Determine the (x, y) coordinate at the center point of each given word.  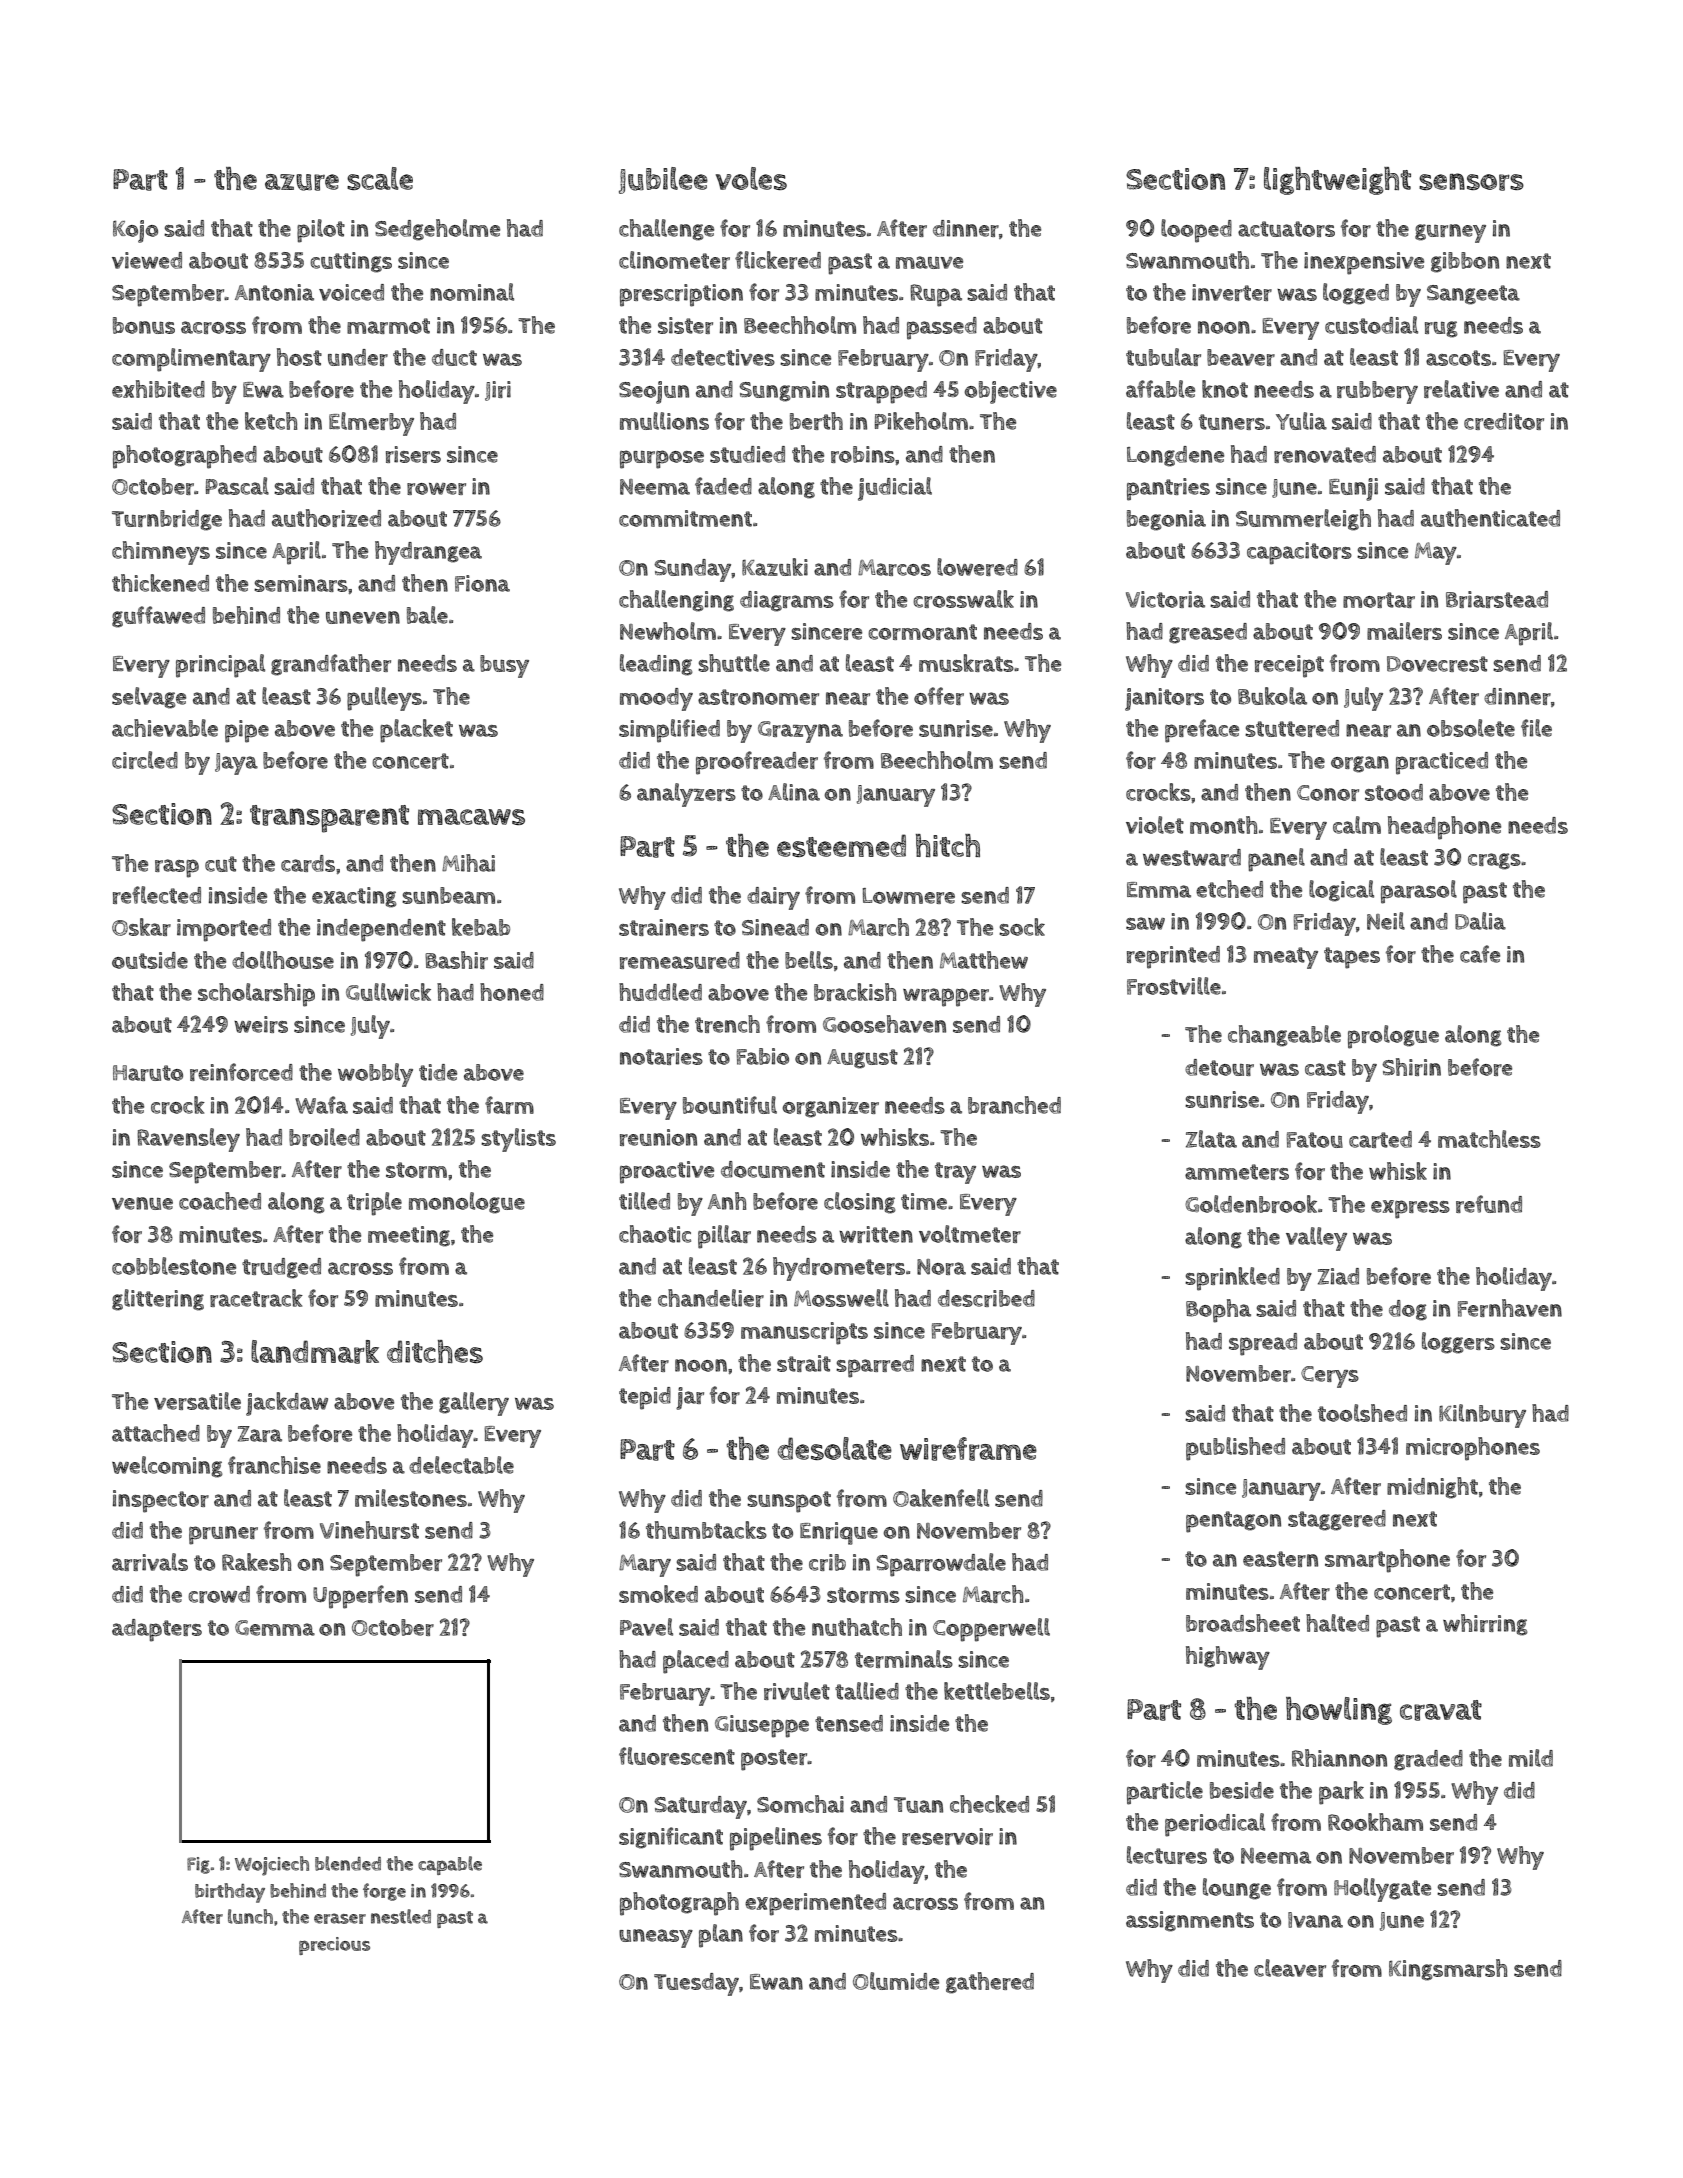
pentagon (1233, 1522)
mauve (929, 262)
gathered (990, 1983)
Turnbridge (167, 520)
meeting (409, 1236)
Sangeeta (1473, 295)
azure (302, 182)
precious (334, 1946)
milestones (411, 1498)
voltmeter (970, 1234)
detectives (723, 357)
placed (696, 1662)
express (1410, 1209)
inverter (1232, 292)
